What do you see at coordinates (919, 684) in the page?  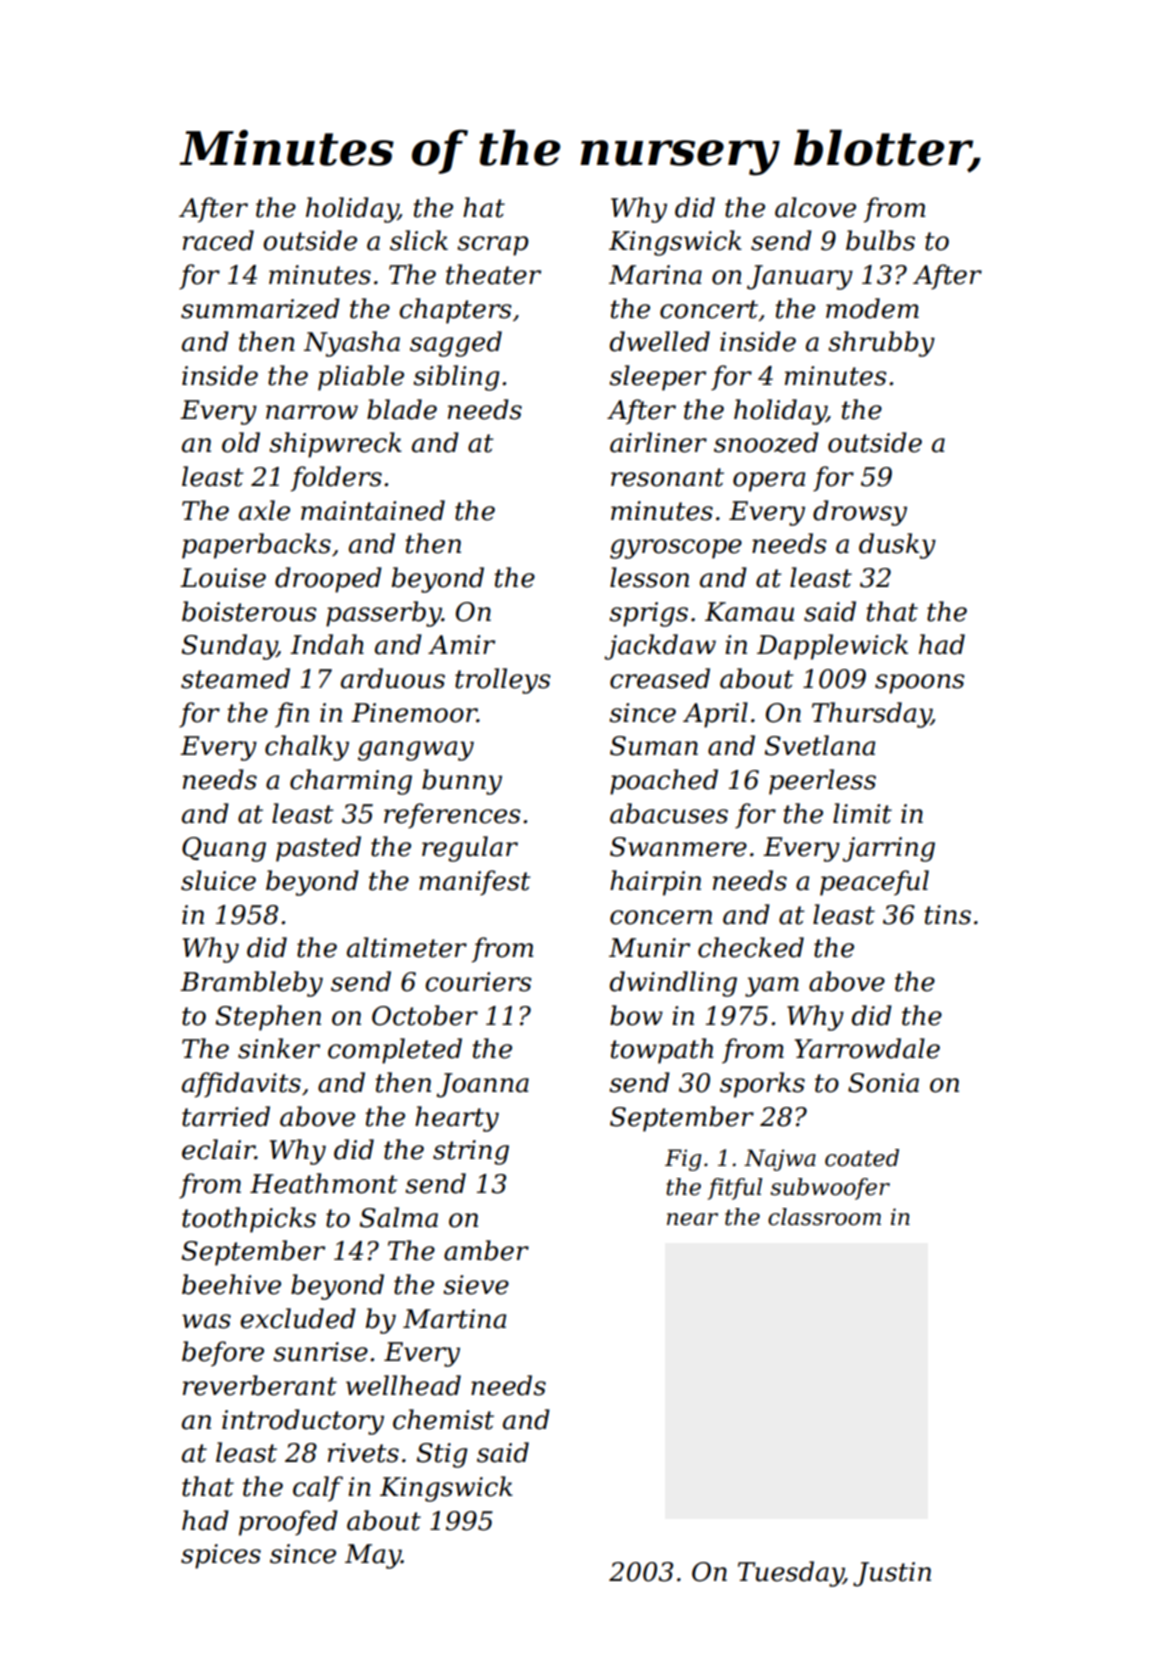 I see `spoons` at bounding box center [919, 684].
